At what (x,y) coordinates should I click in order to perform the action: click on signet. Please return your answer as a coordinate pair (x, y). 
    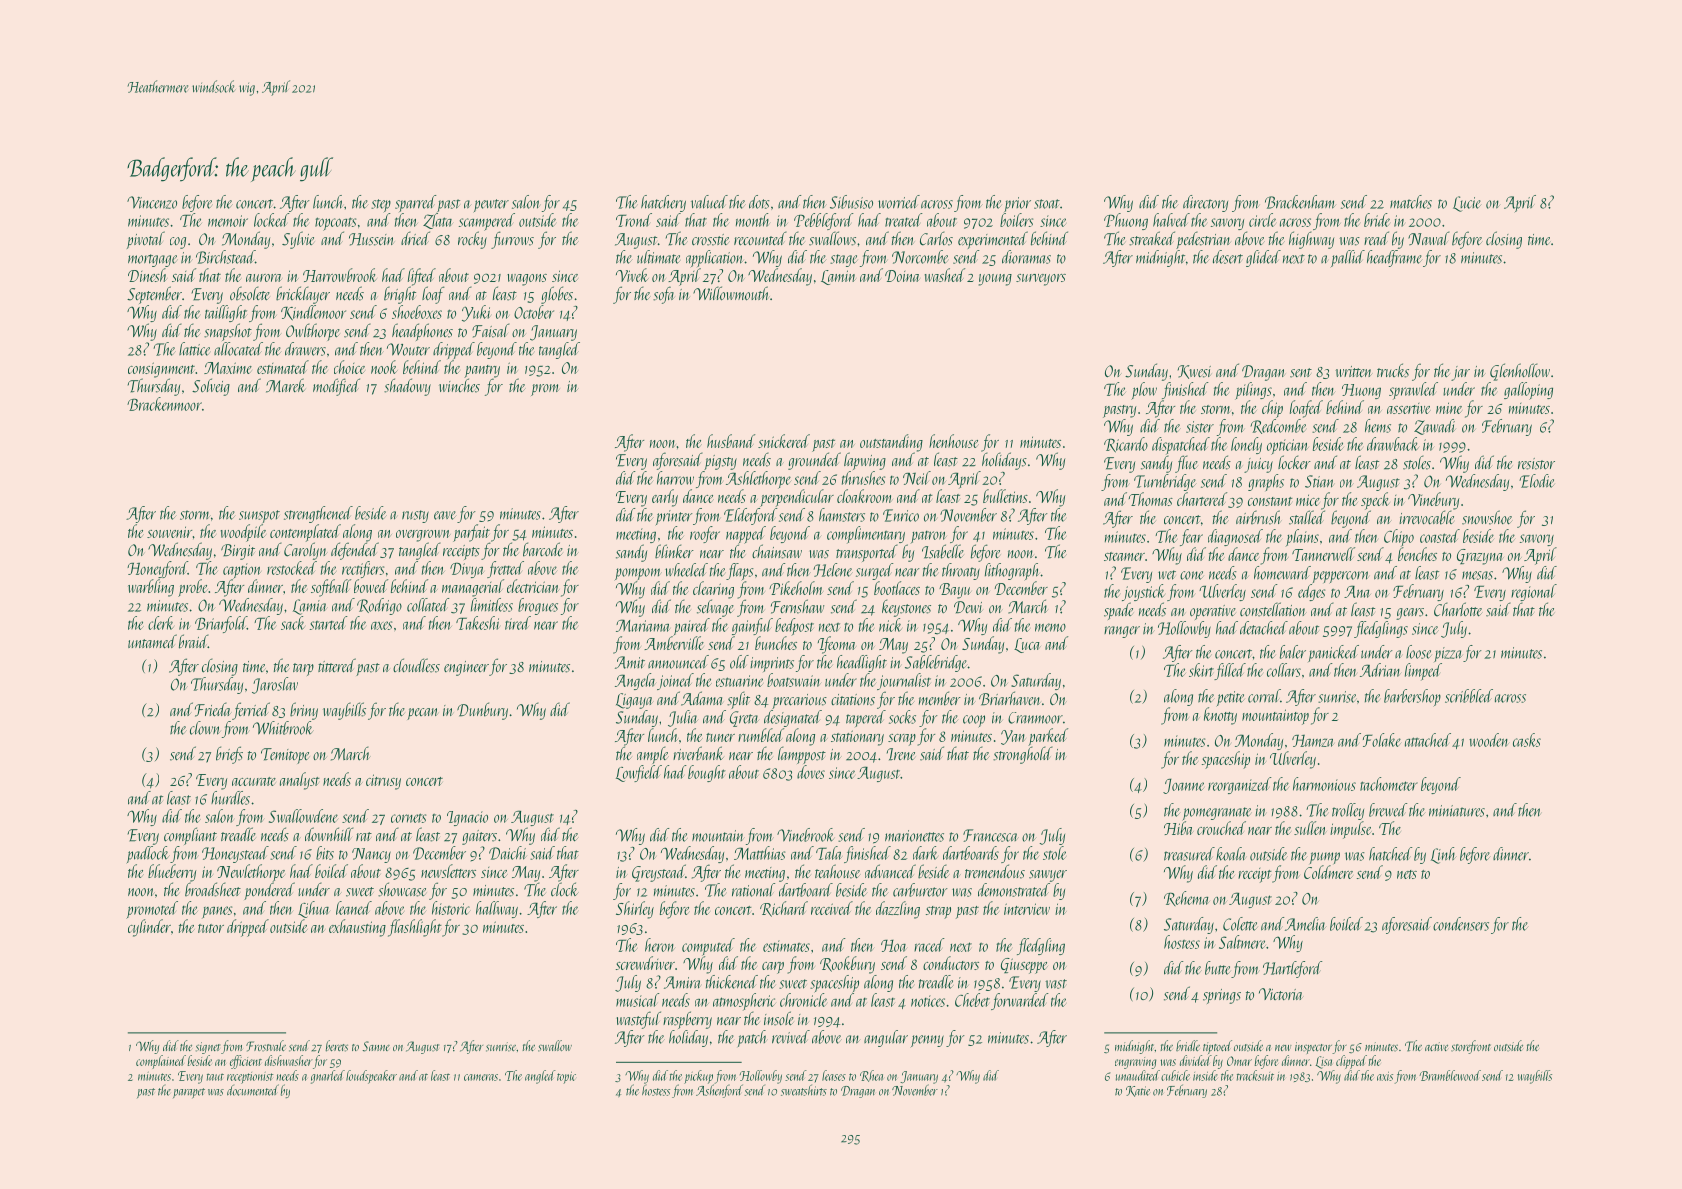
    Looking at the image, I should click on (208, 1048).
